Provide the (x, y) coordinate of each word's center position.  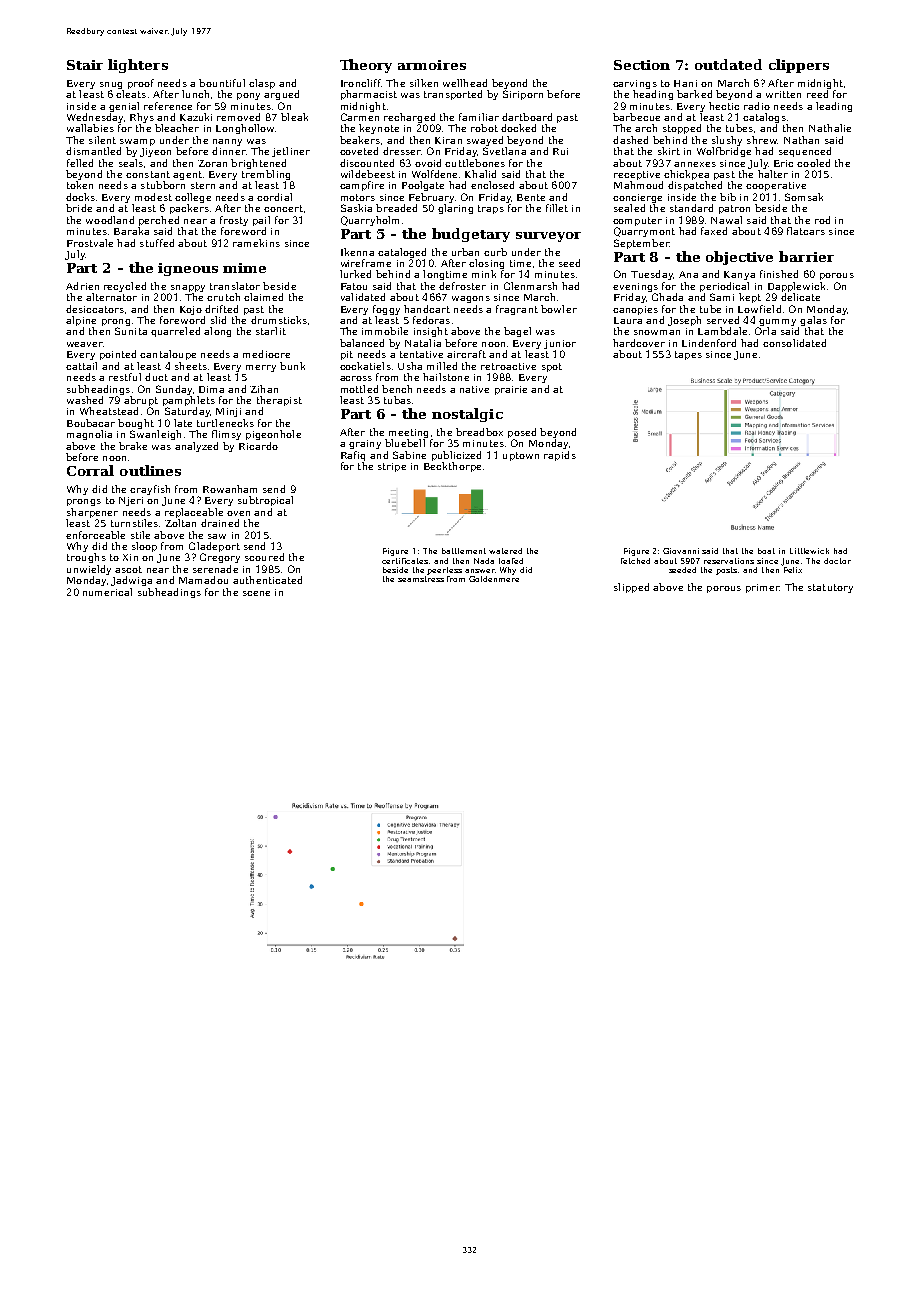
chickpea (686, 175)
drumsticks (279, 320)
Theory (366, 66)
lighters (138, 66)
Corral (90, 470)
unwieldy (89, 570)
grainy (365, 444)
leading (834, 107)
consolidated (794, 343)
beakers (360, 140)
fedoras (431, 320)
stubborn (163, 185)
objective (739, 258)
